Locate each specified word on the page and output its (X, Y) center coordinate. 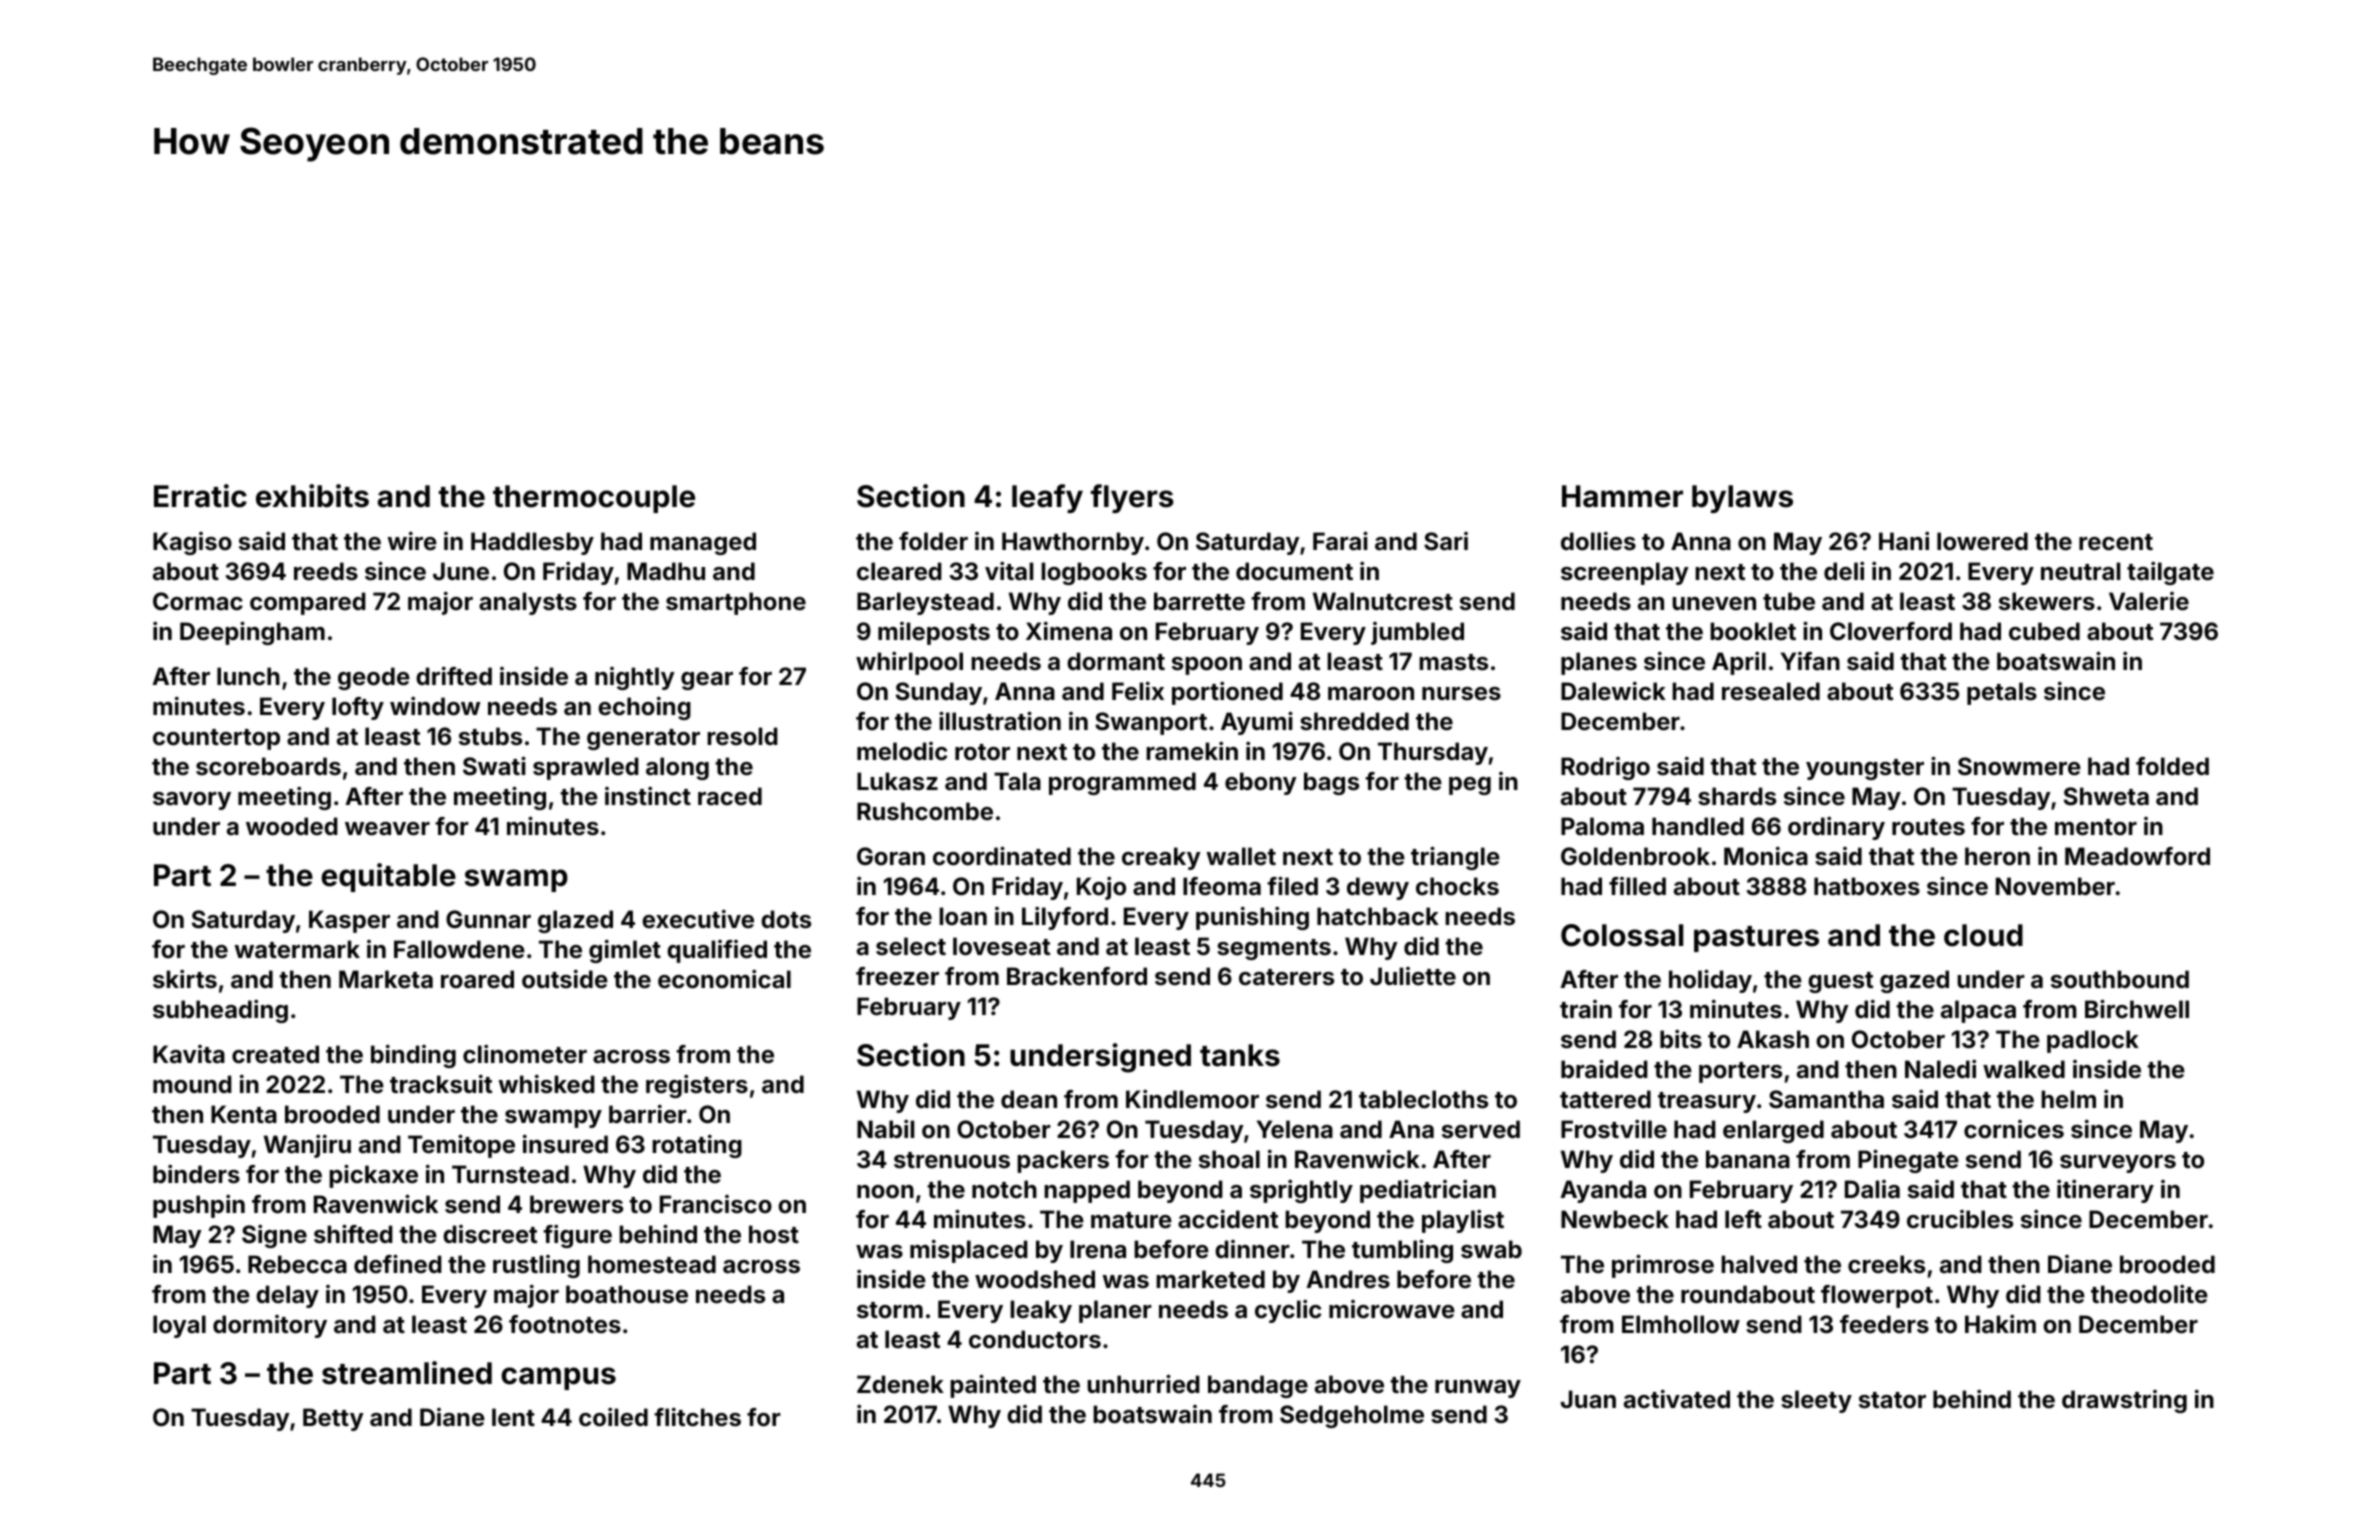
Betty (333, 1419)
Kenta (244, 1114)
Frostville (1614, 1129)
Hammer (1622, 496)
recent (2116, 542)
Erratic (200, 496)
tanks (1240, 1055)
